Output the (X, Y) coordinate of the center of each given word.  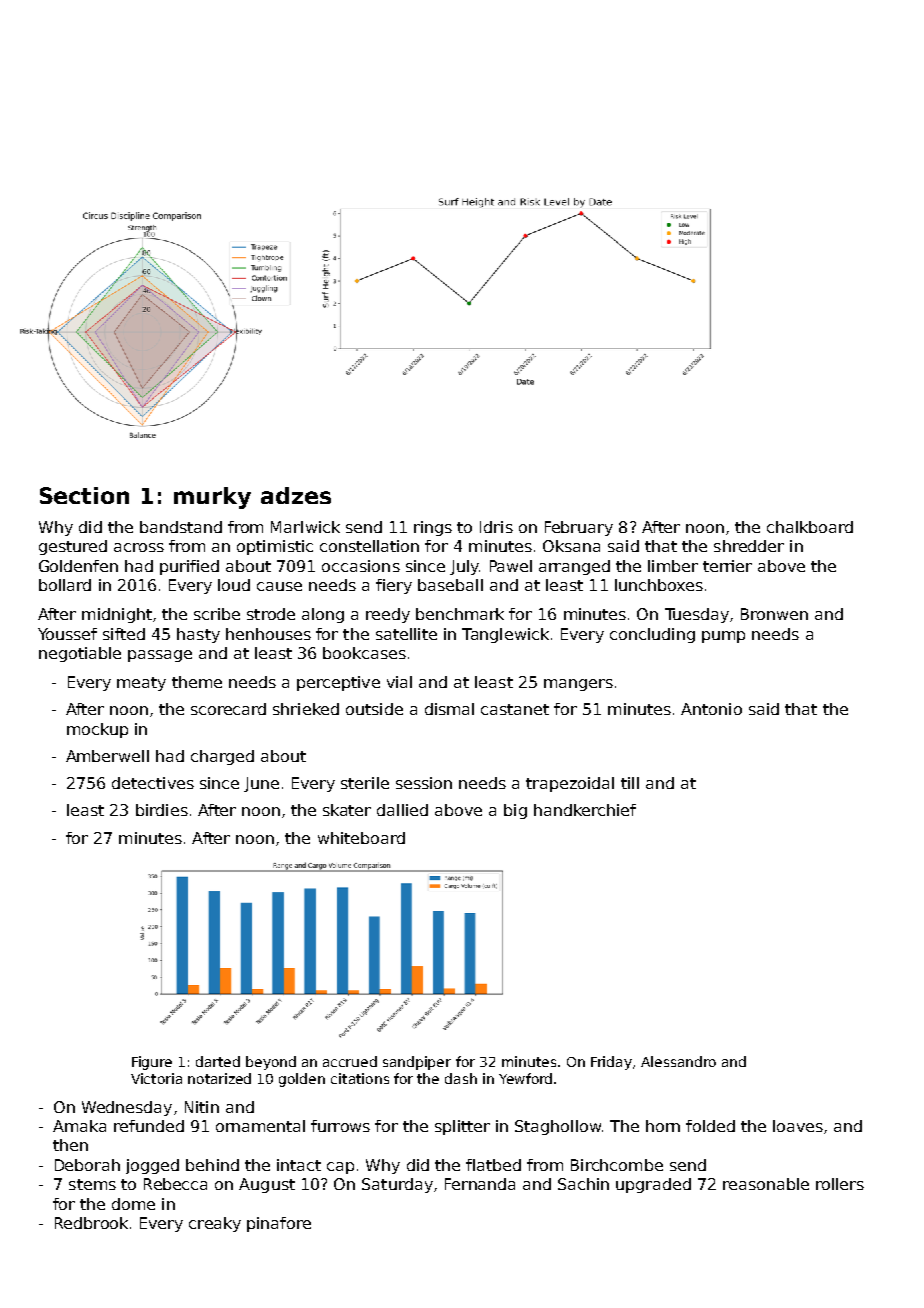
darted (218, 1061)
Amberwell (107, 756)
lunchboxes (659, 585)
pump (723, 637)
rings (433, 528)
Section (84, 495)
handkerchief (585, 810)
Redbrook (91, 1223)
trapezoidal (570, 784)
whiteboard (361, 838)
